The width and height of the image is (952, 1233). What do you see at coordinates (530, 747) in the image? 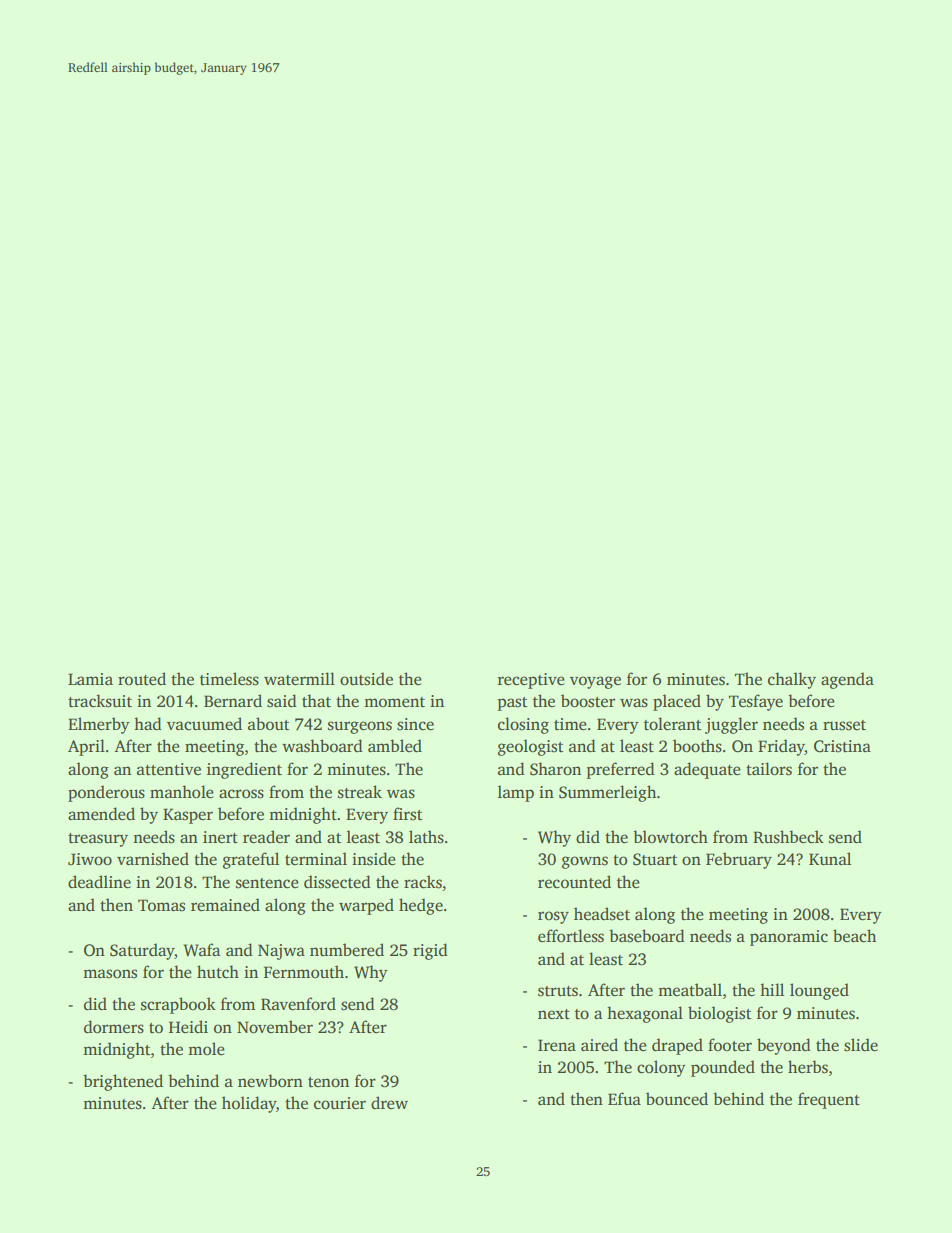
I see `geologist` at bounding box center [530, 747].
